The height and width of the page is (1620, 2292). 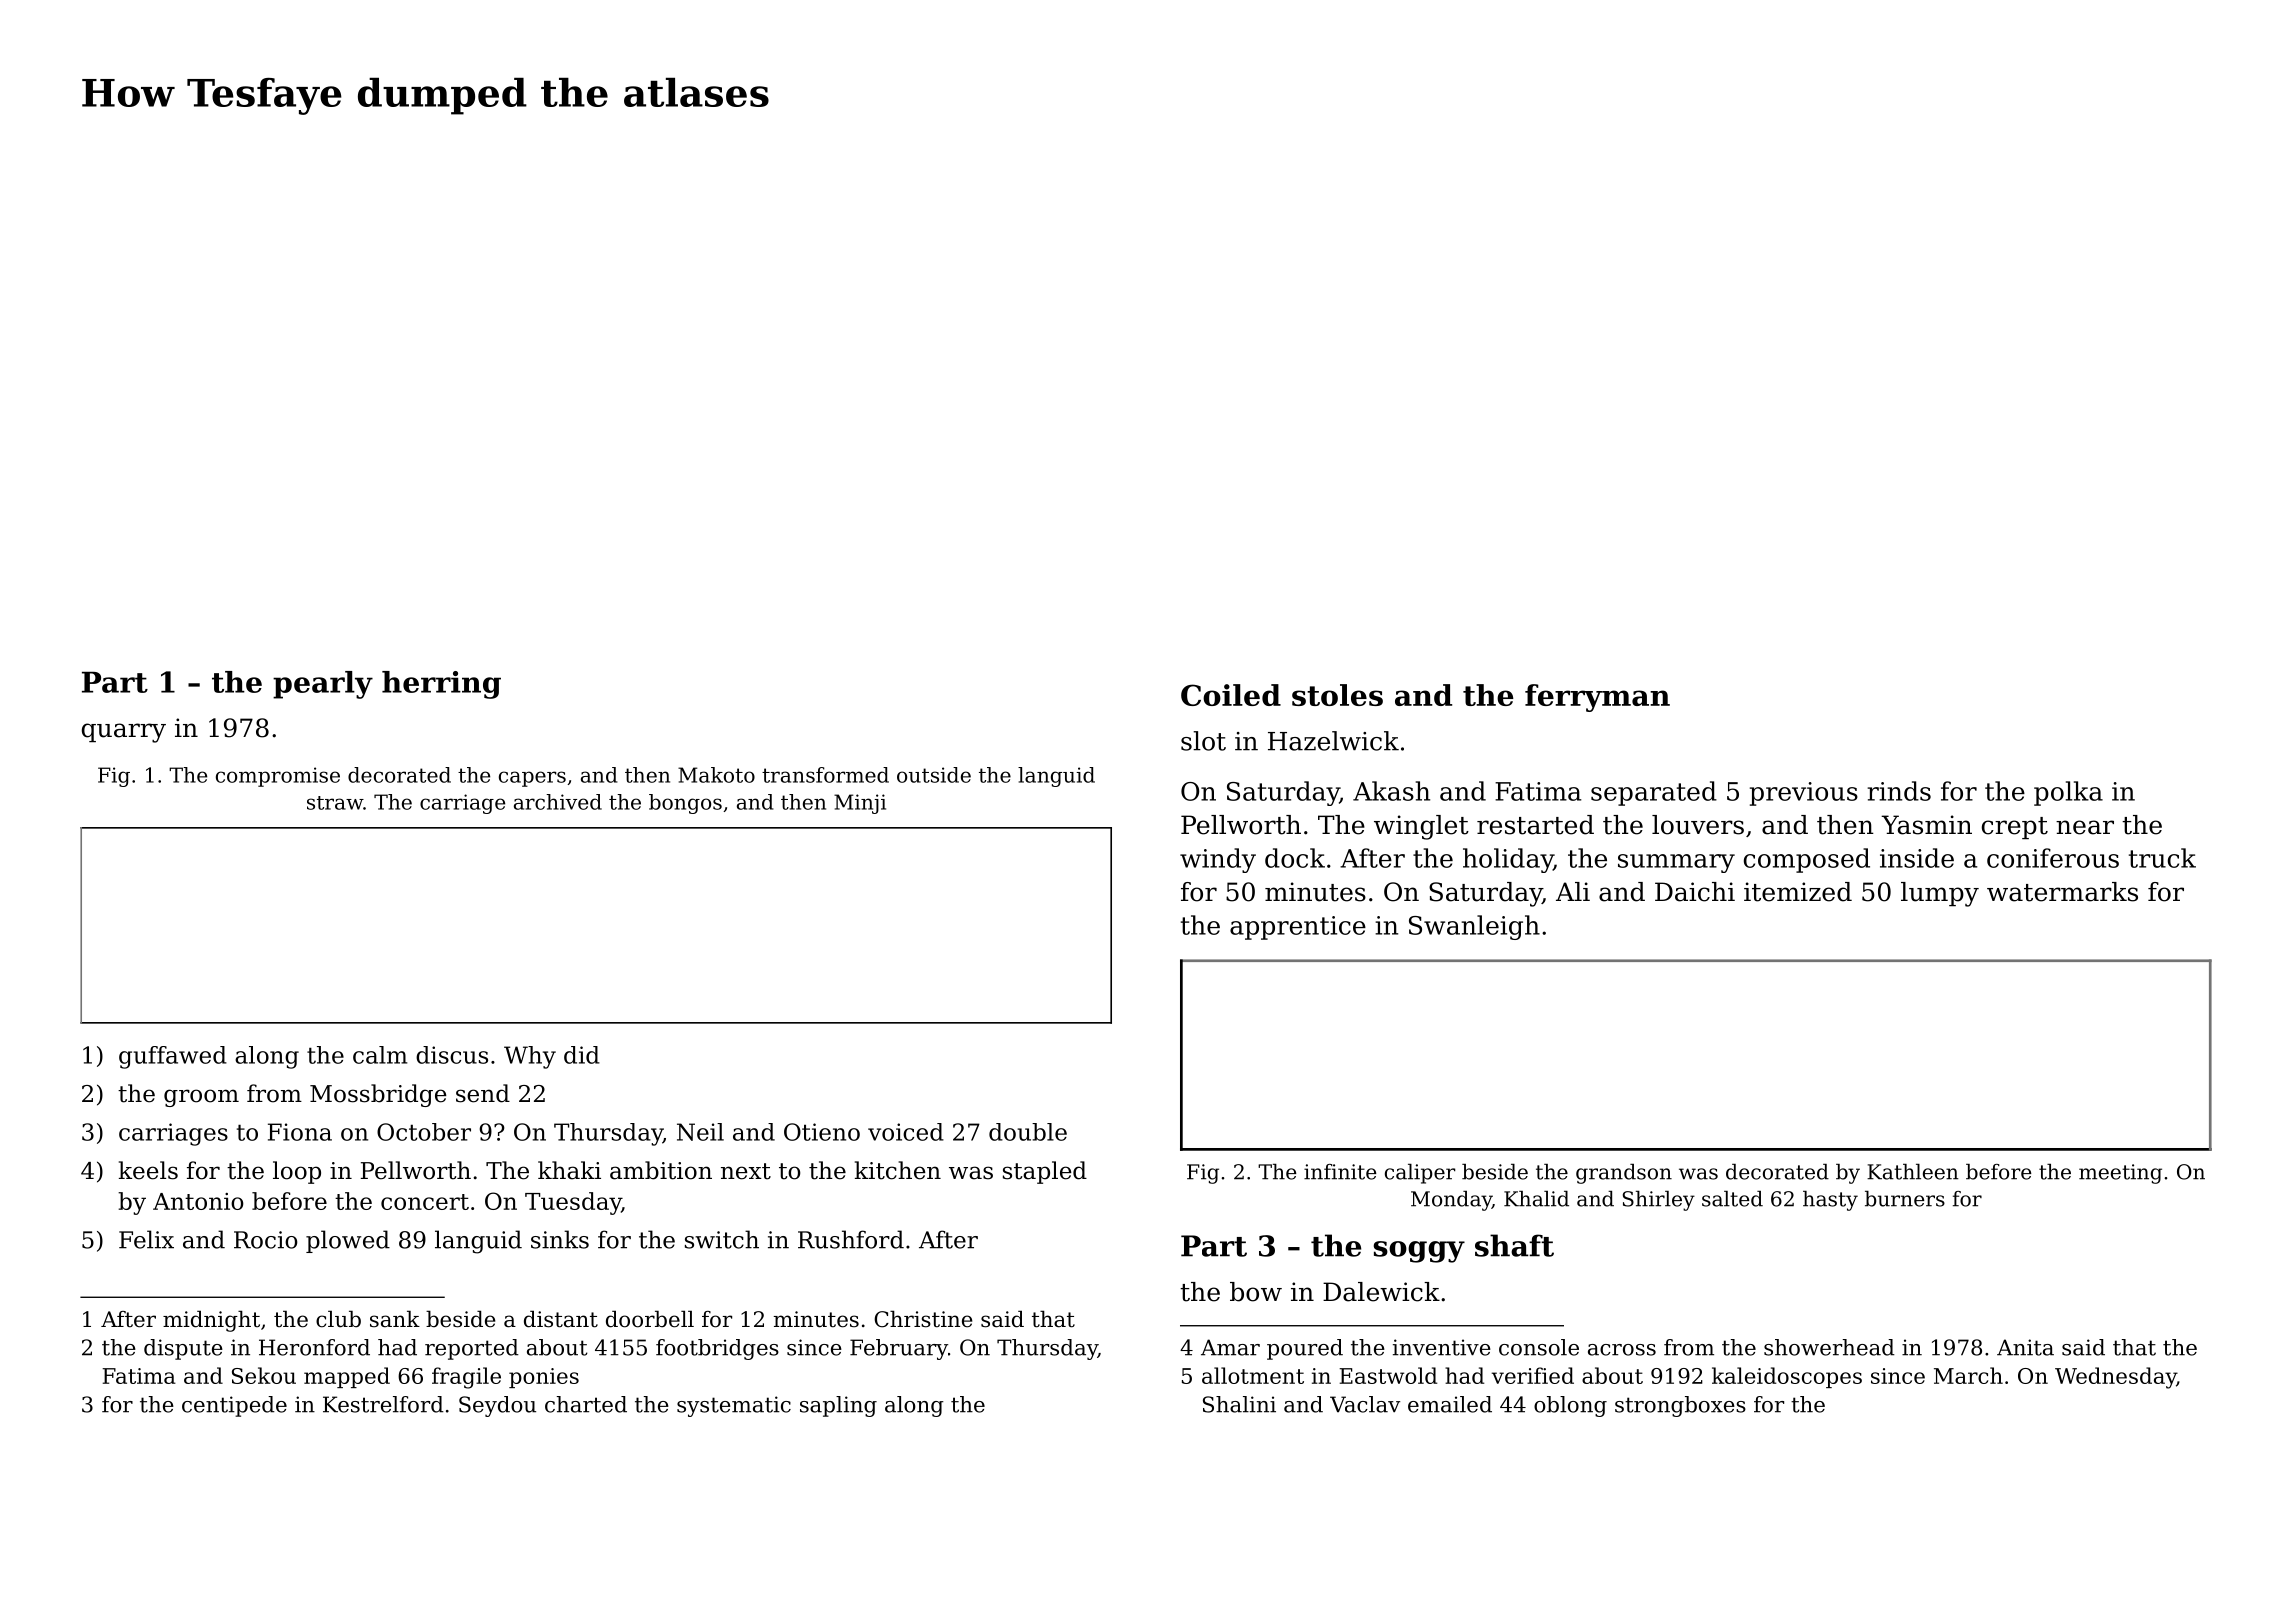 I want to click on meeting, so click(x=2120, y=1174).
